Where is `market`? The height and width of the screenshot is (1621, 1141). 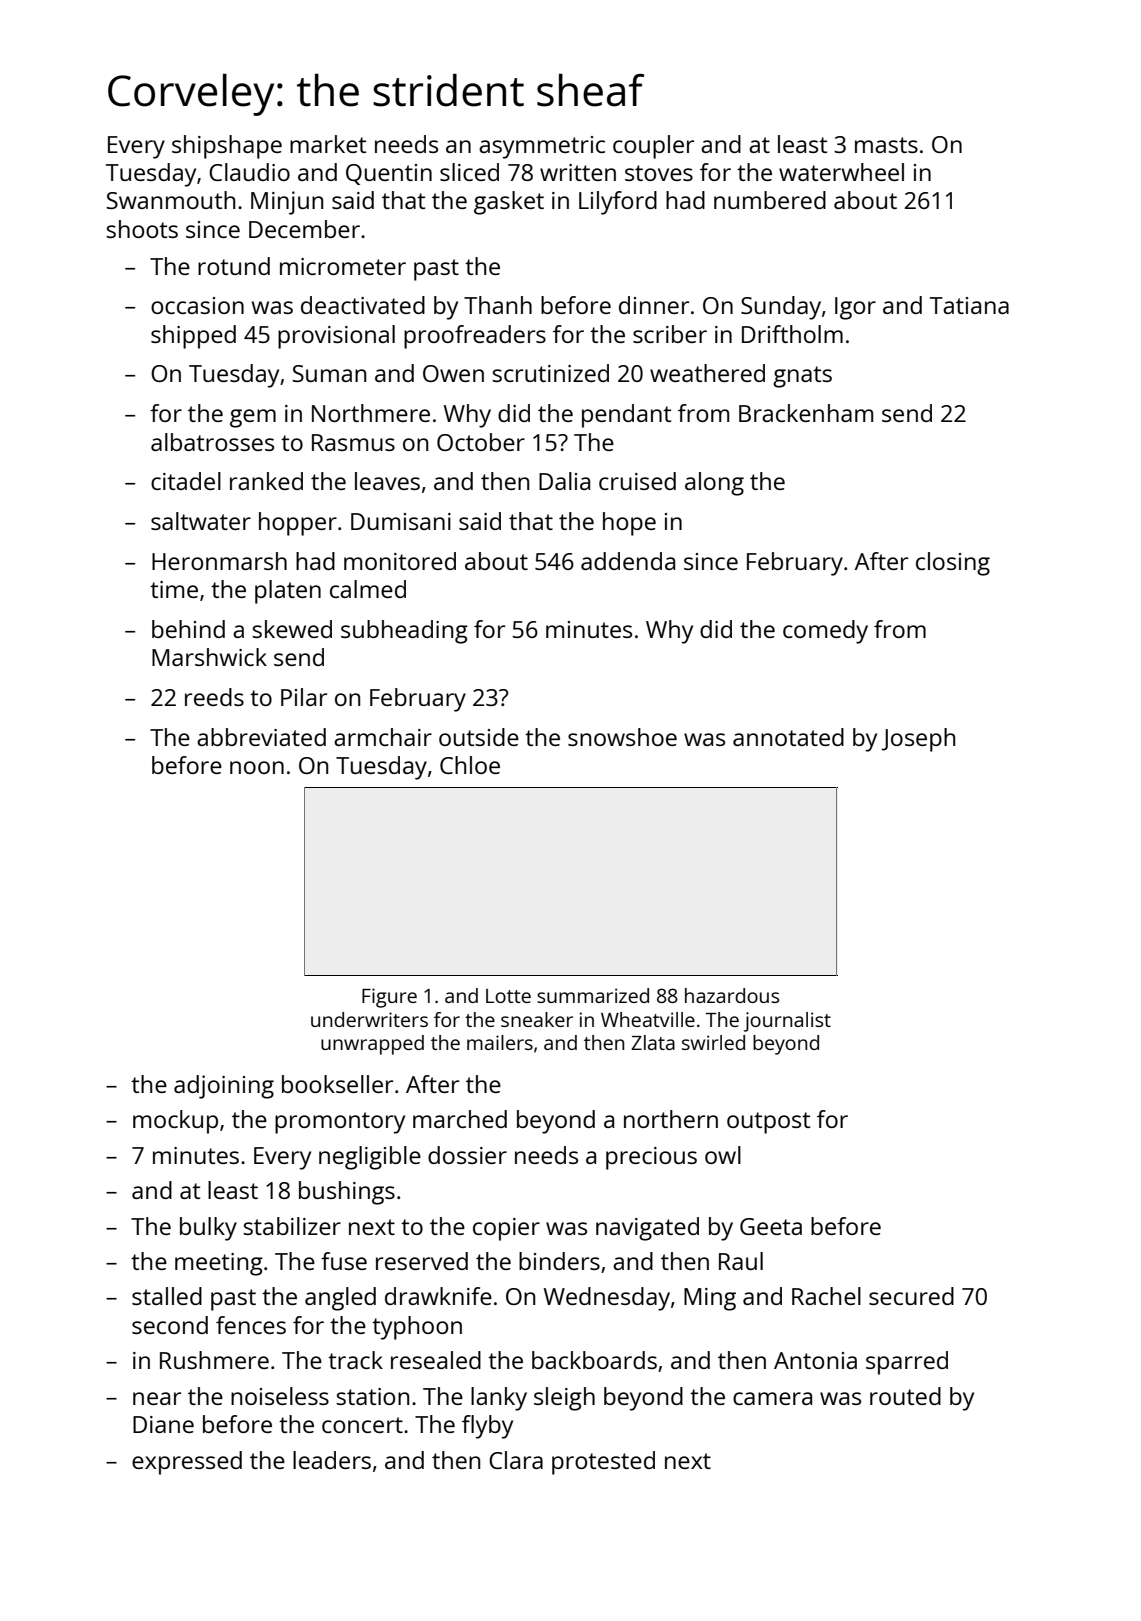 market is located at coordinates (328, 144).
